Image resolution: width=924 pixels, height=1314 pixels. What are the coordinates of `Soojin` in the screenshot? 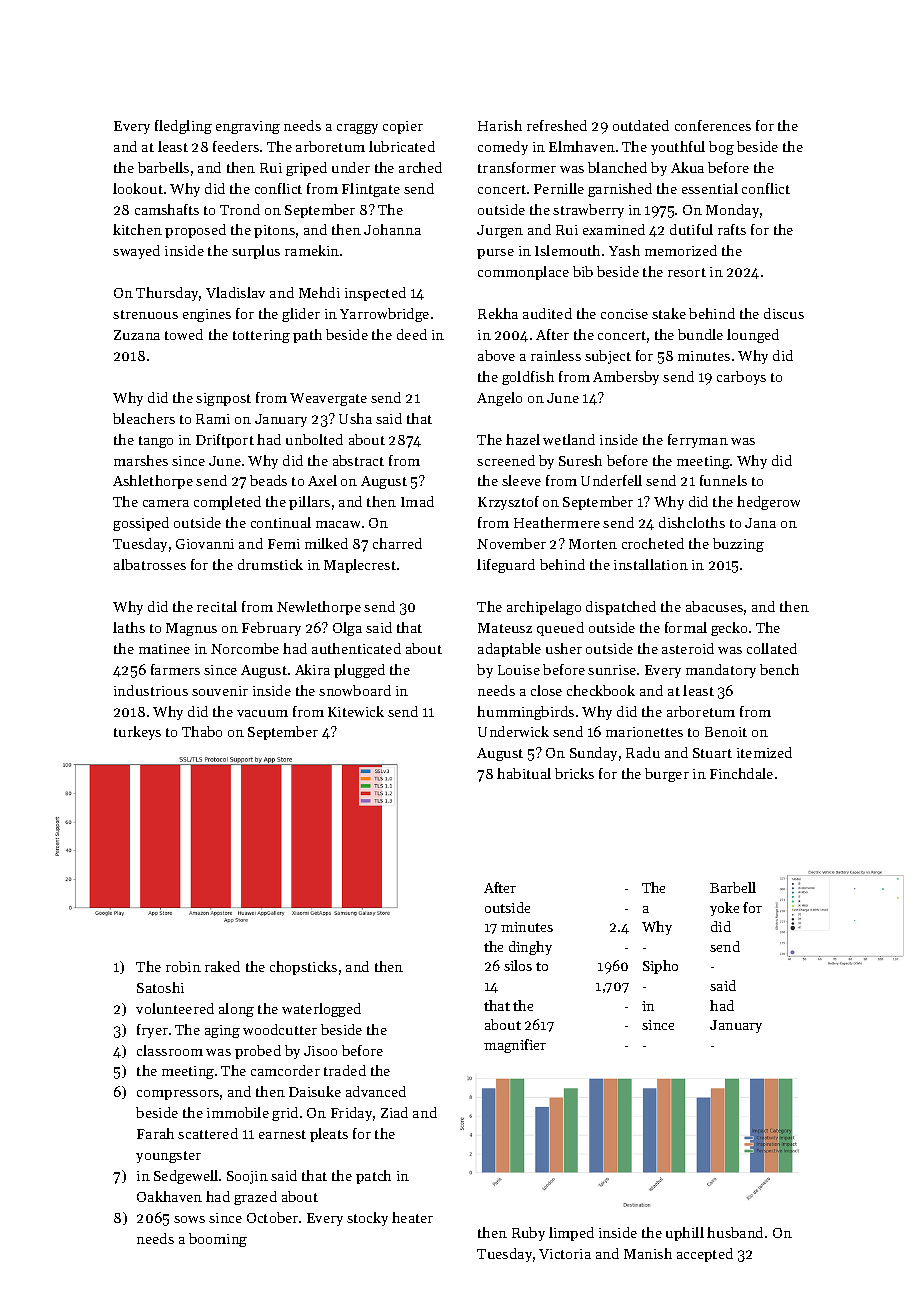 It's located at (247, 1177).
